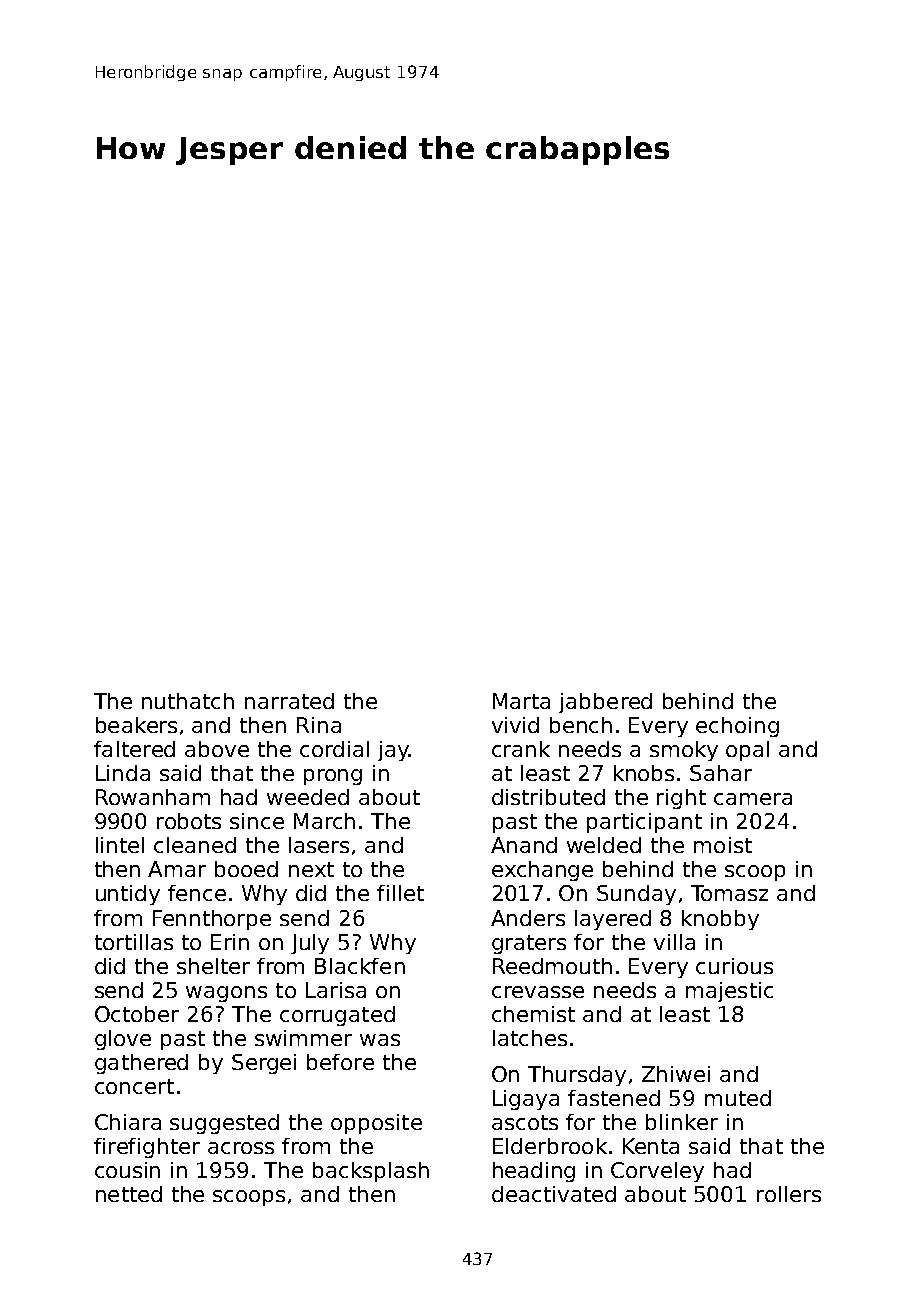 The height and width of the screenshot is (1311, 924). I want to click on ascots, so click(525, 1122).
